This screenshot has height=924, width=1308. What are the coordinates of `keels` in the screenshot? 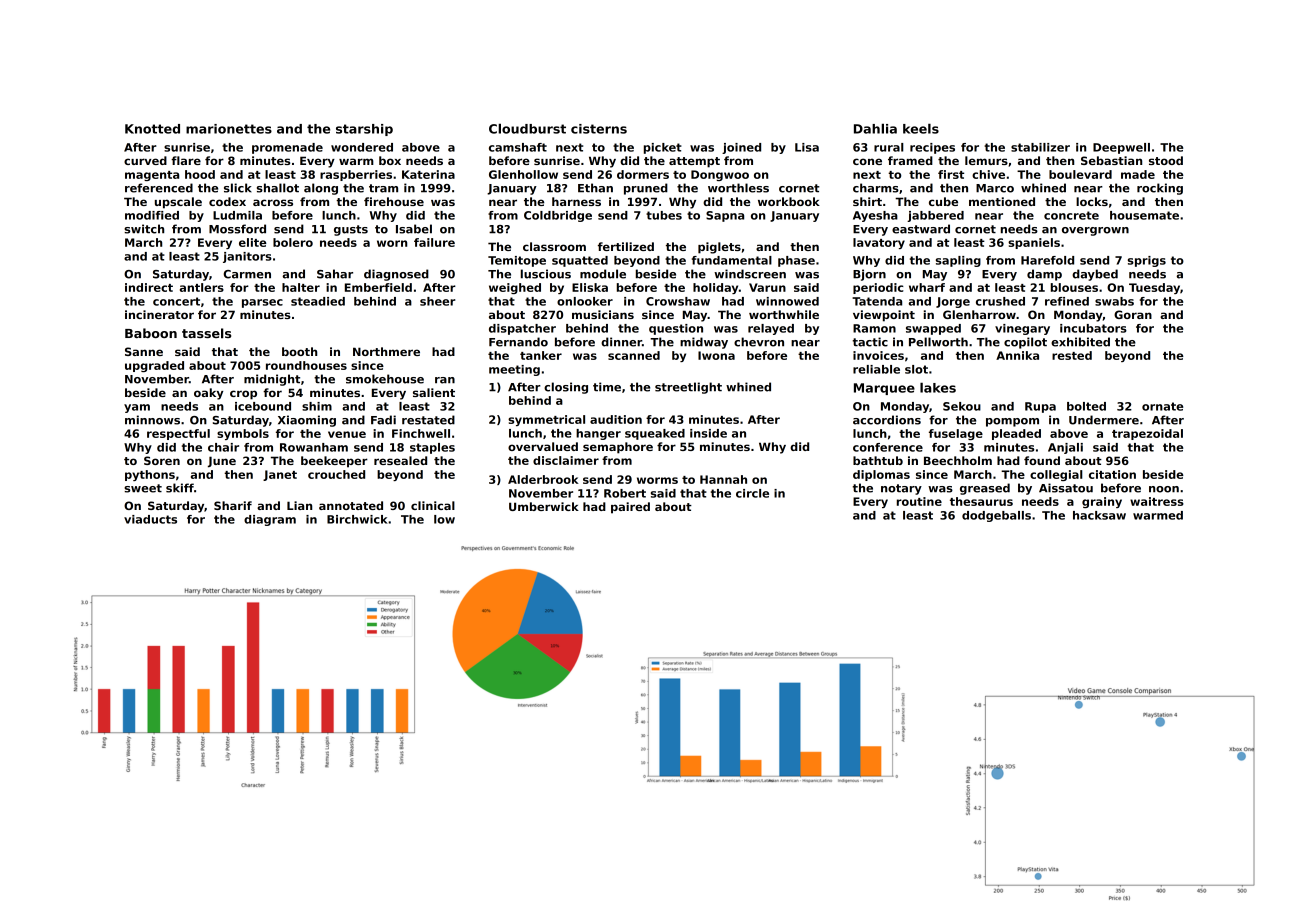 It's located at (921, 128).
